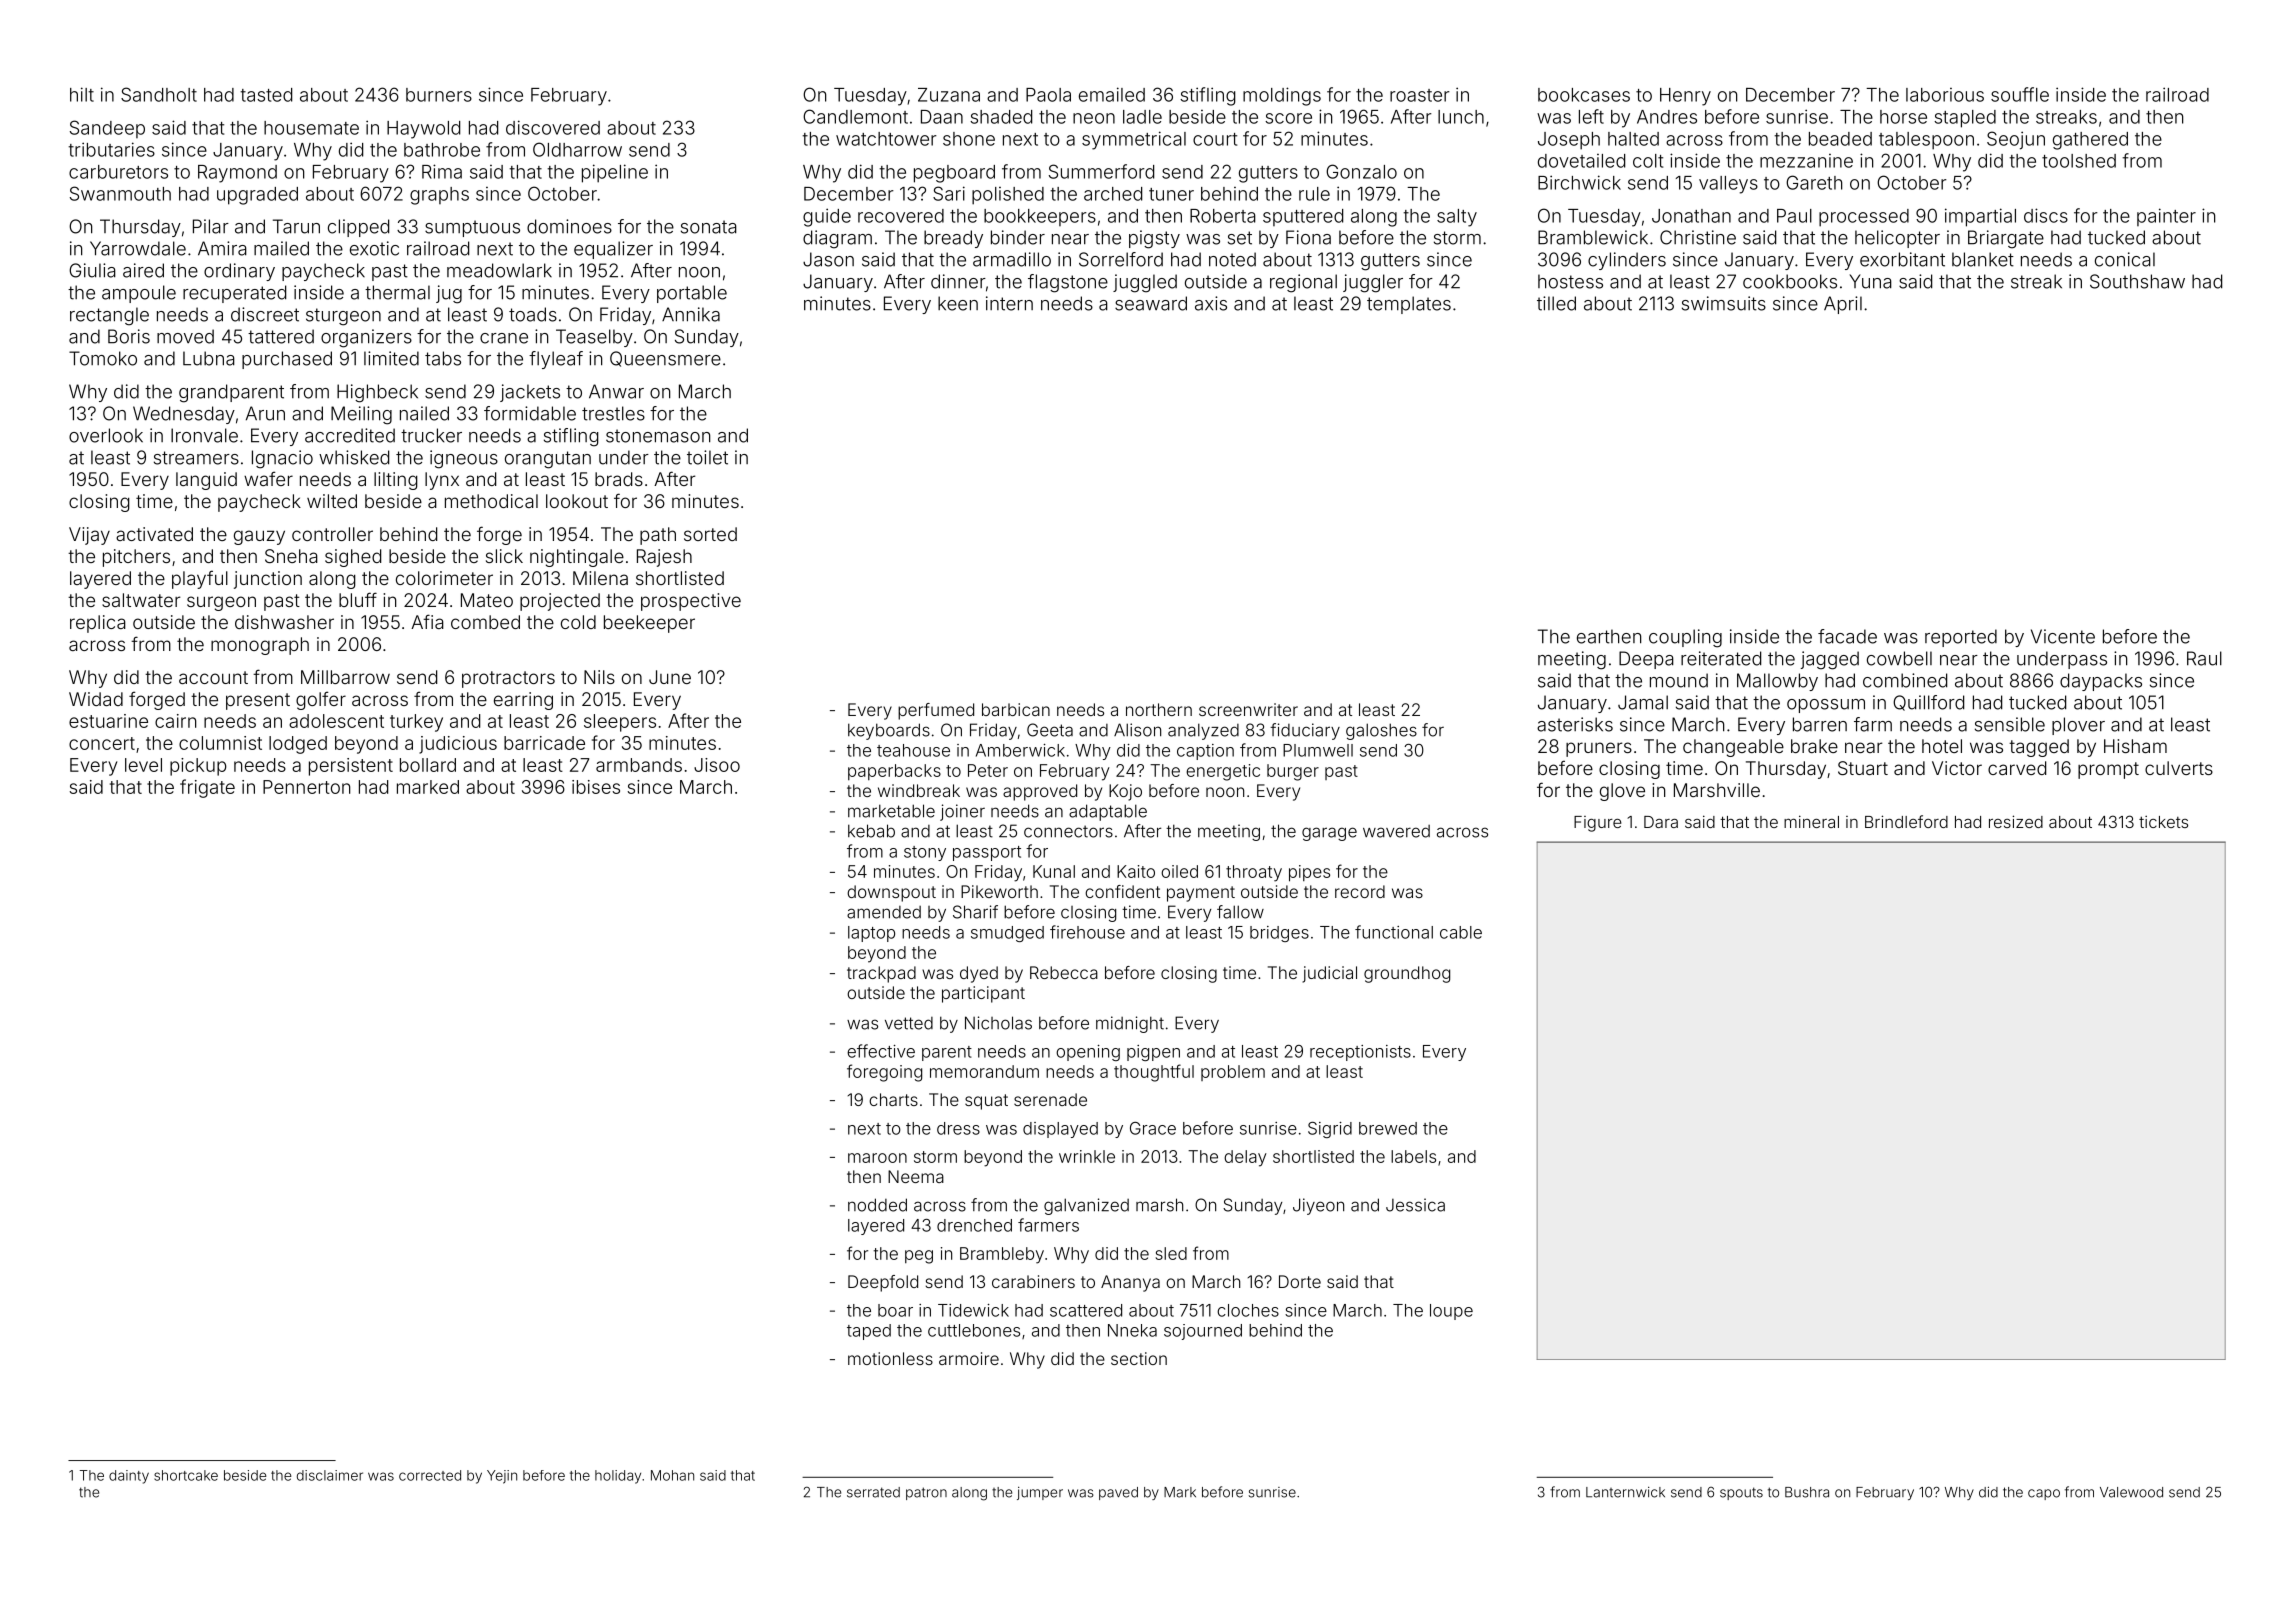 This document has width=2294, height=1622. Describe the element at coordinates (1420, 95) in the document. I see `roaster` at that location.
